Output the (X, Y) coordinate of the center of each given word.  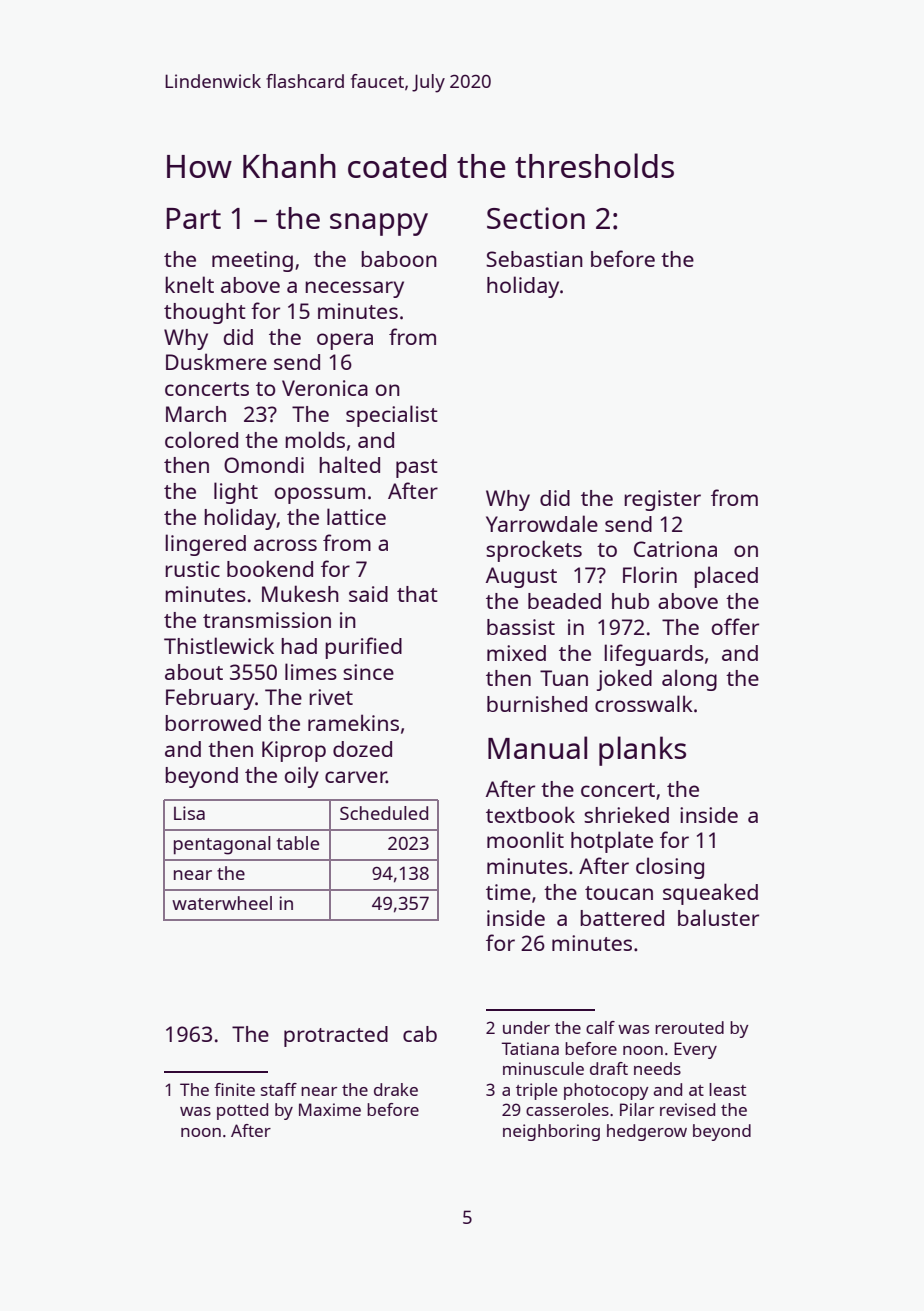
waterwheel (222, 903)
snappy (379, 224)
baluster (718, 917)
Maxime (330, 1109)
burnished (537, 704)
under (526, 1027)
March (196, 414)
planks (642, 751)
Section (536, 218)
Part (194, 218)
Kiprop (294, 751)
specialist (392, 416)
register (662, 500)
